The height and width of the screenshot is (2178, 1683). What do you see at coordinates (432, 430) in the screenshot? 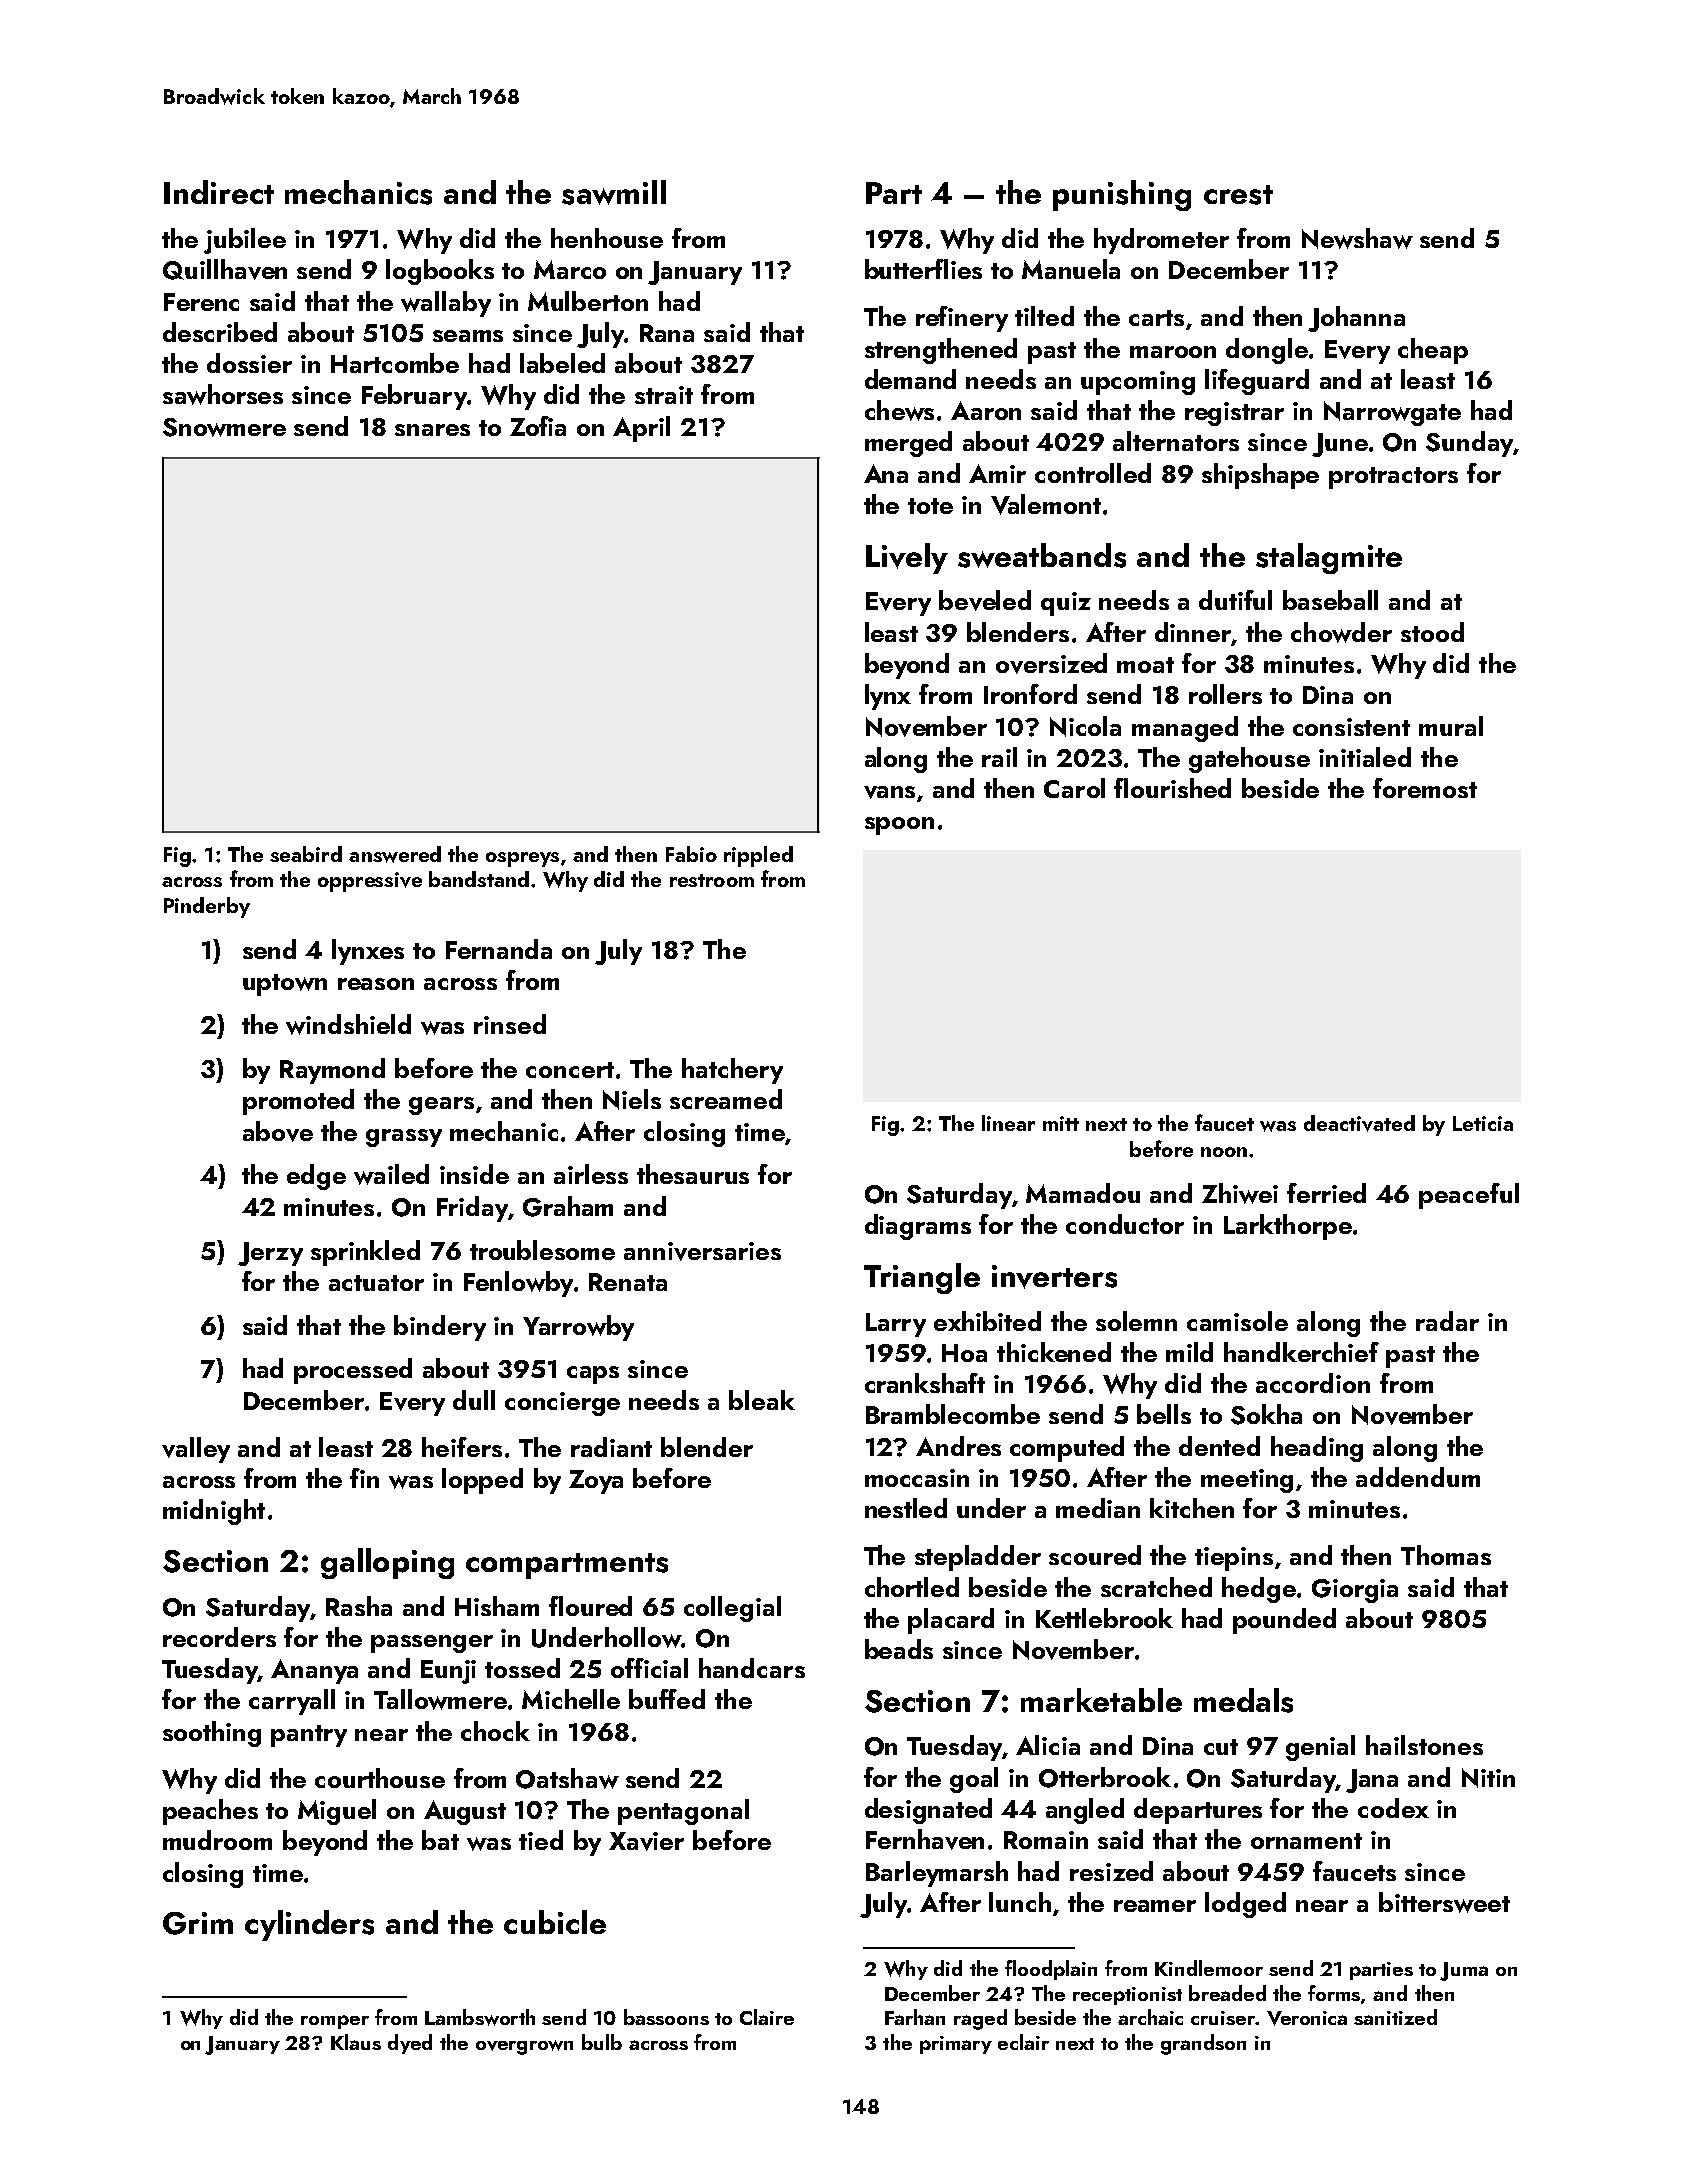
I see `snares` at bounding box center [432, 430].
